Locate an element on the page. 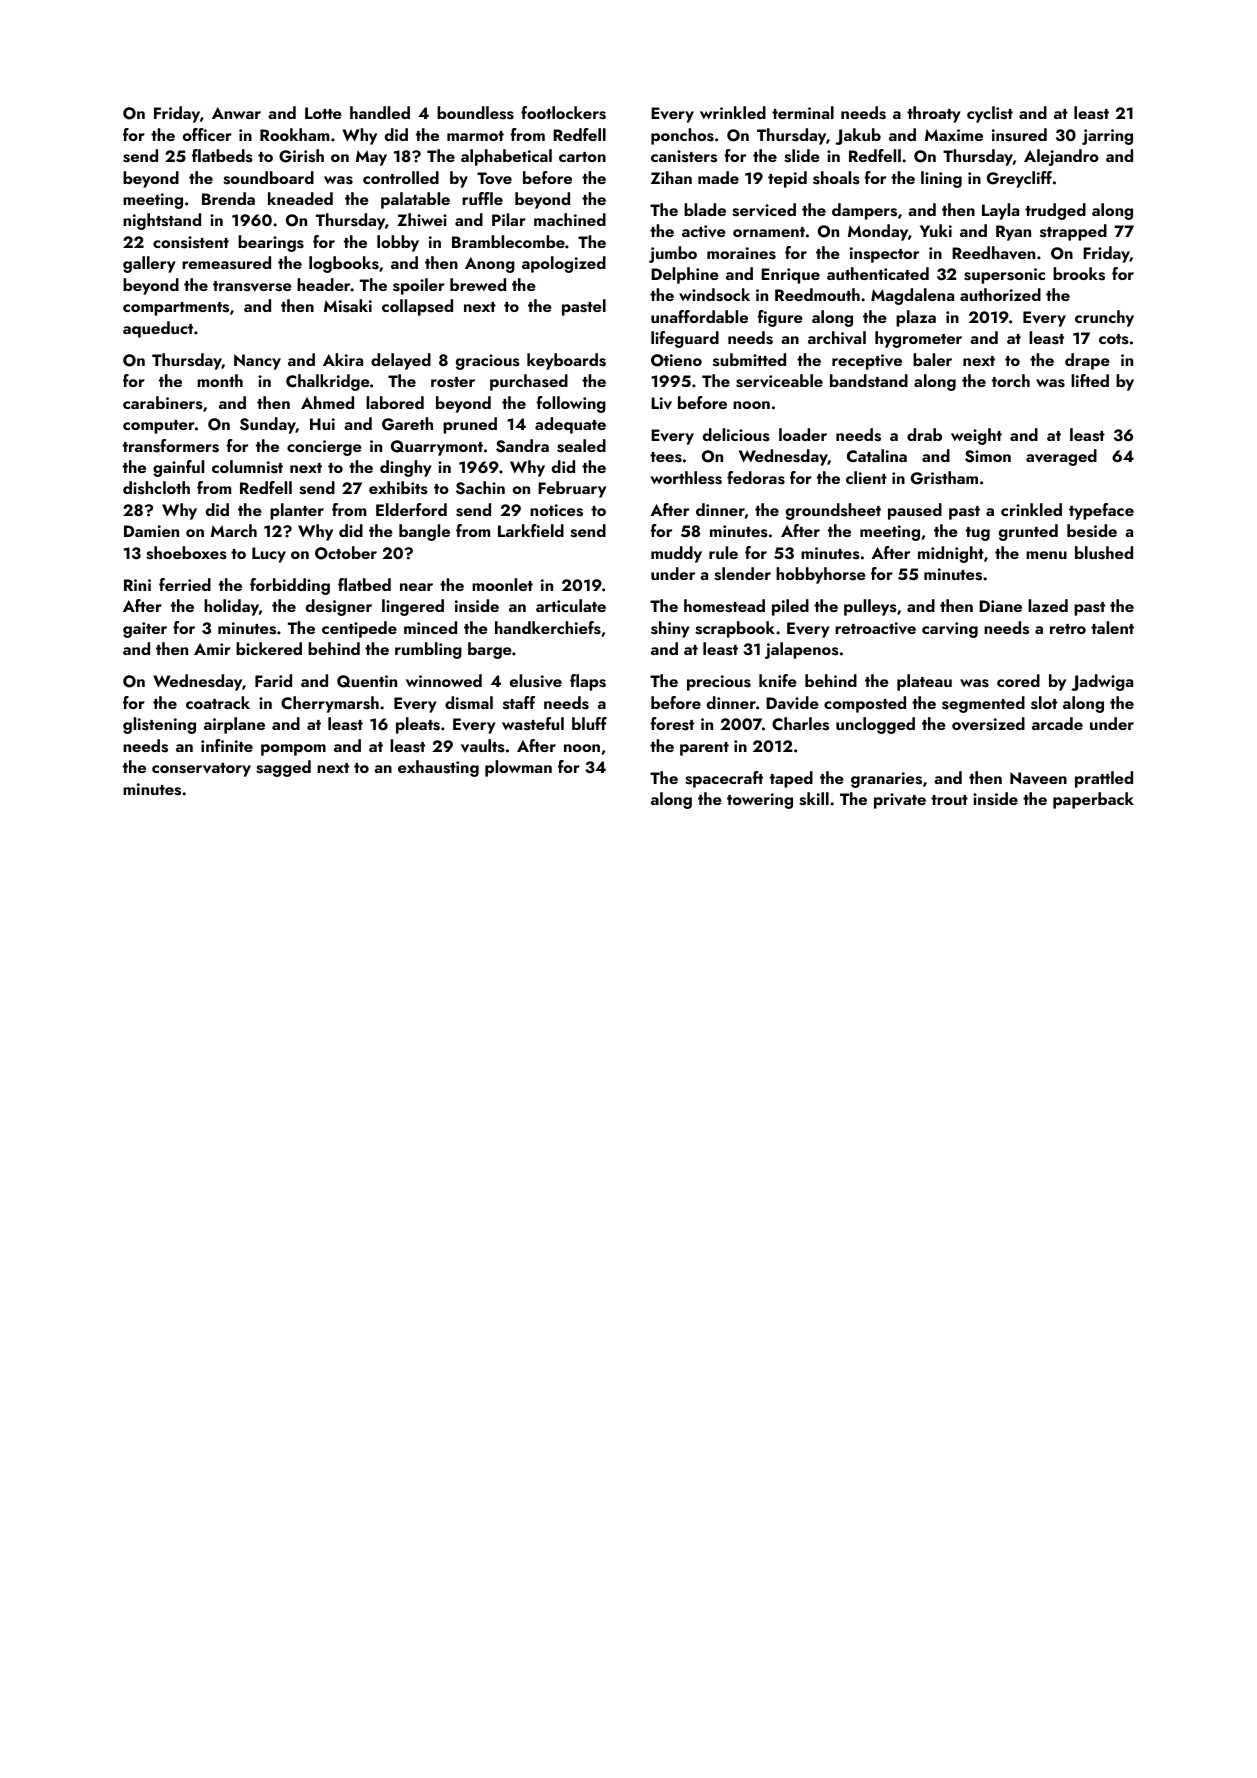  Diane is located at coordinates (1000, 606).
